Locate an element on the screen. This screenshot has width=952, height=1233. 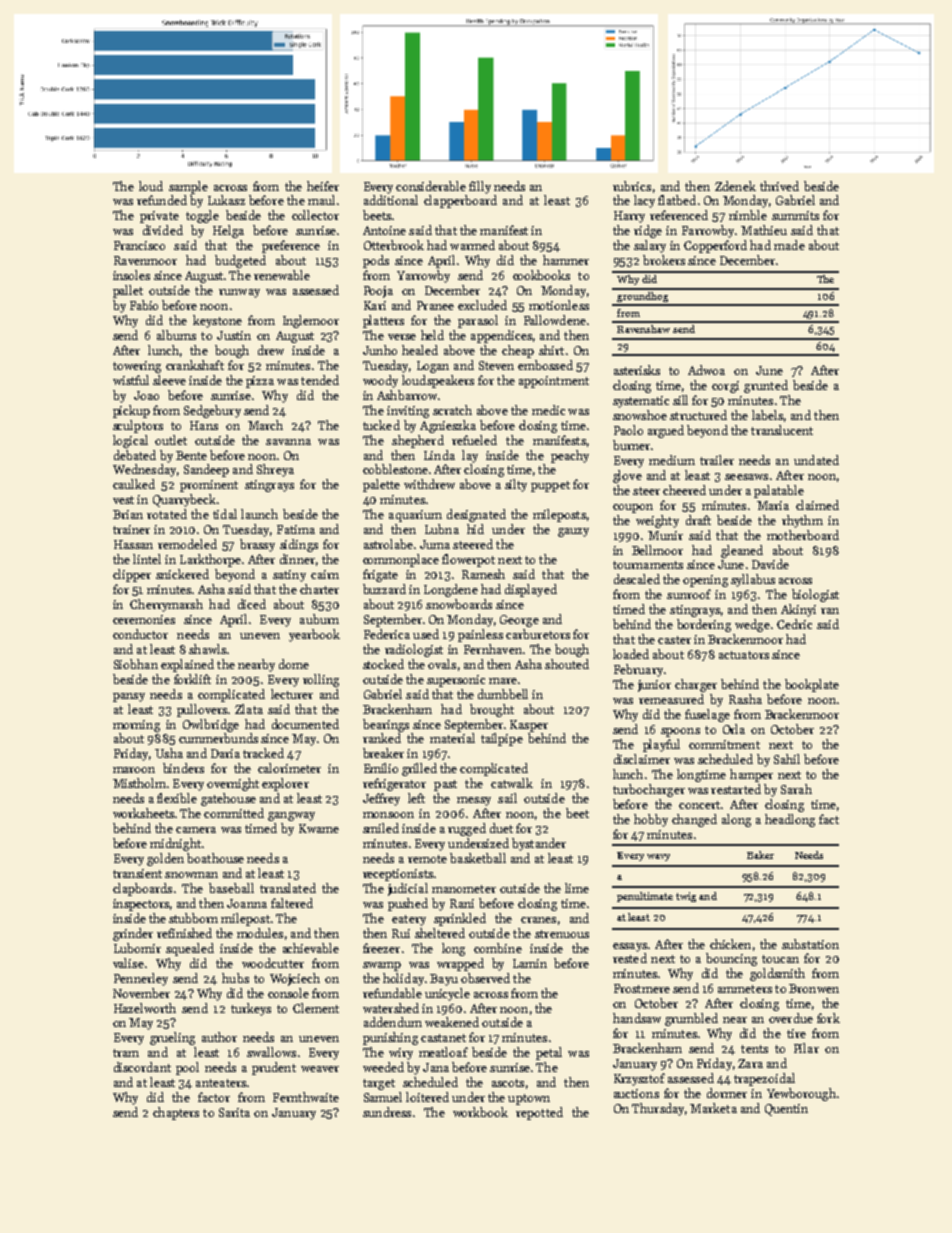
tidal is located at coordinates (225, 514).
